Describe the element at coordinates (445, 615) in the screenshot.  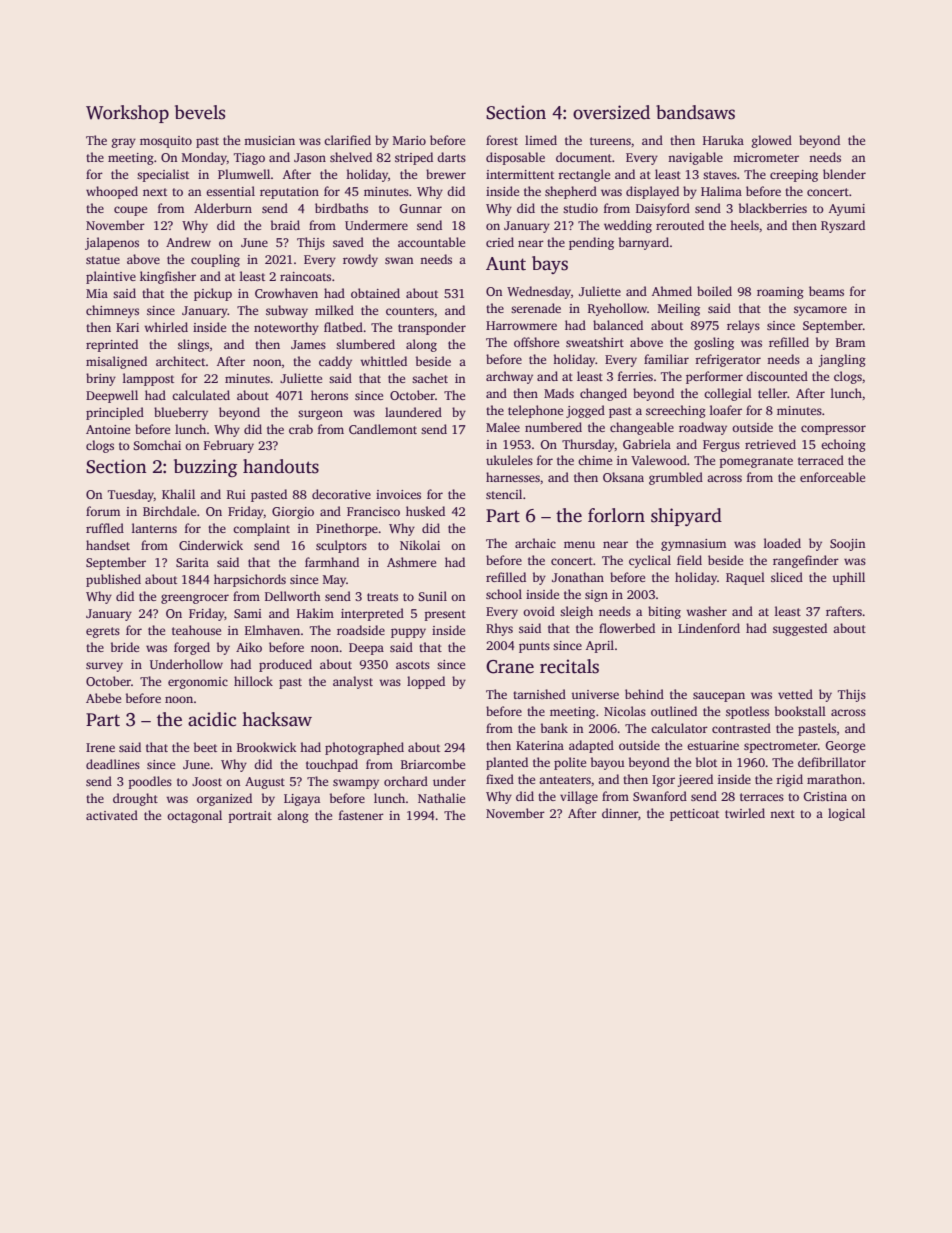
I see `present` at that location.
